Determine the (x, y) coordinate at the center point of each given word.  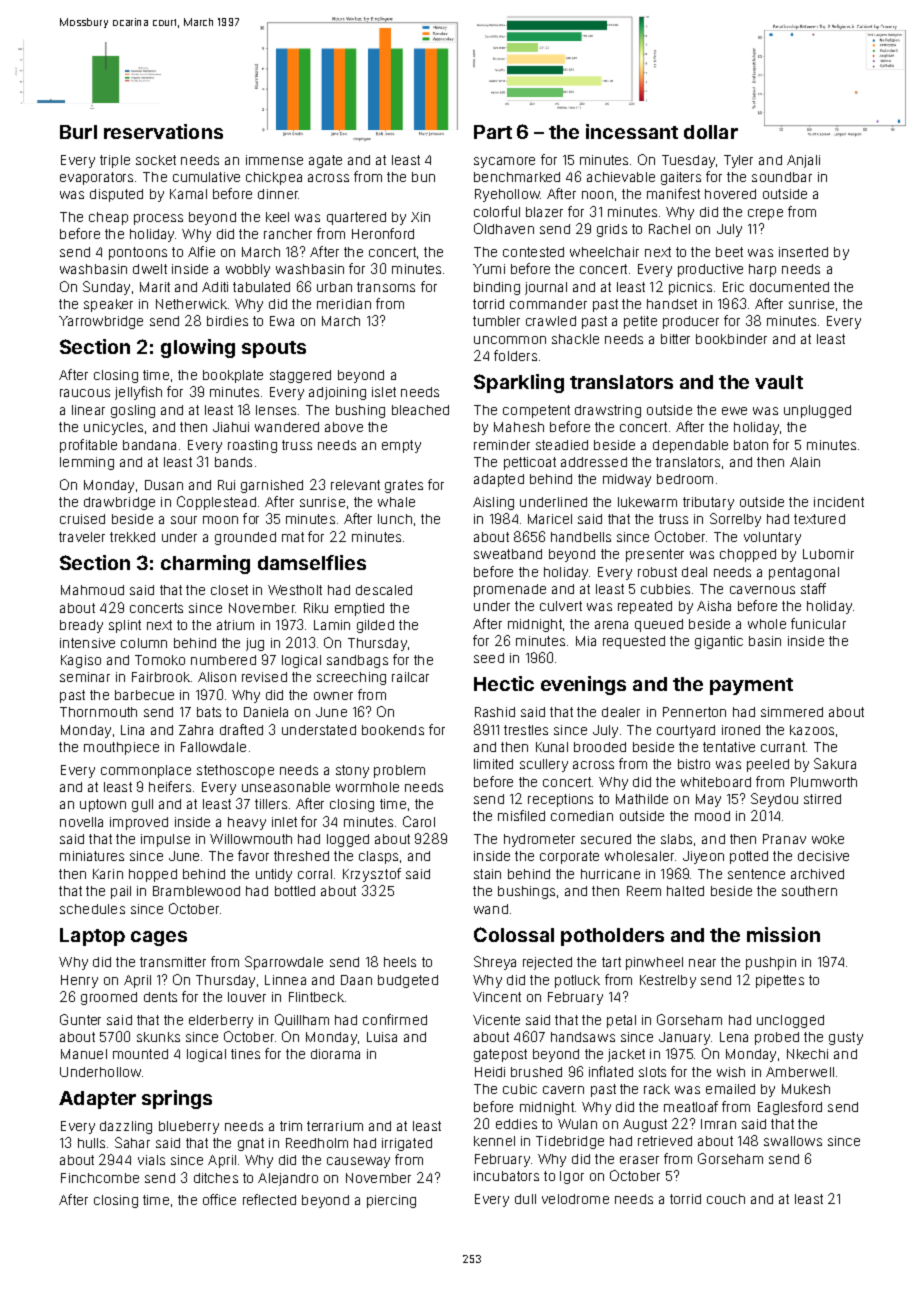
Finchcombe (100, 1178)
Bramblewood (196, 891)
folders (515, 355)
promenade (510, 590)
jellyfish (138, 393)
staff (813, 588)
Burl (78, 132)
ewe (734, 411)
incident (839, 502)
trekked (132, 537)
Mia (586, 641)
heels (400, 962)
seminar (85, 677)
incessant (632, 131)
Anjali (803, 161)
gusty (846, 1038)
